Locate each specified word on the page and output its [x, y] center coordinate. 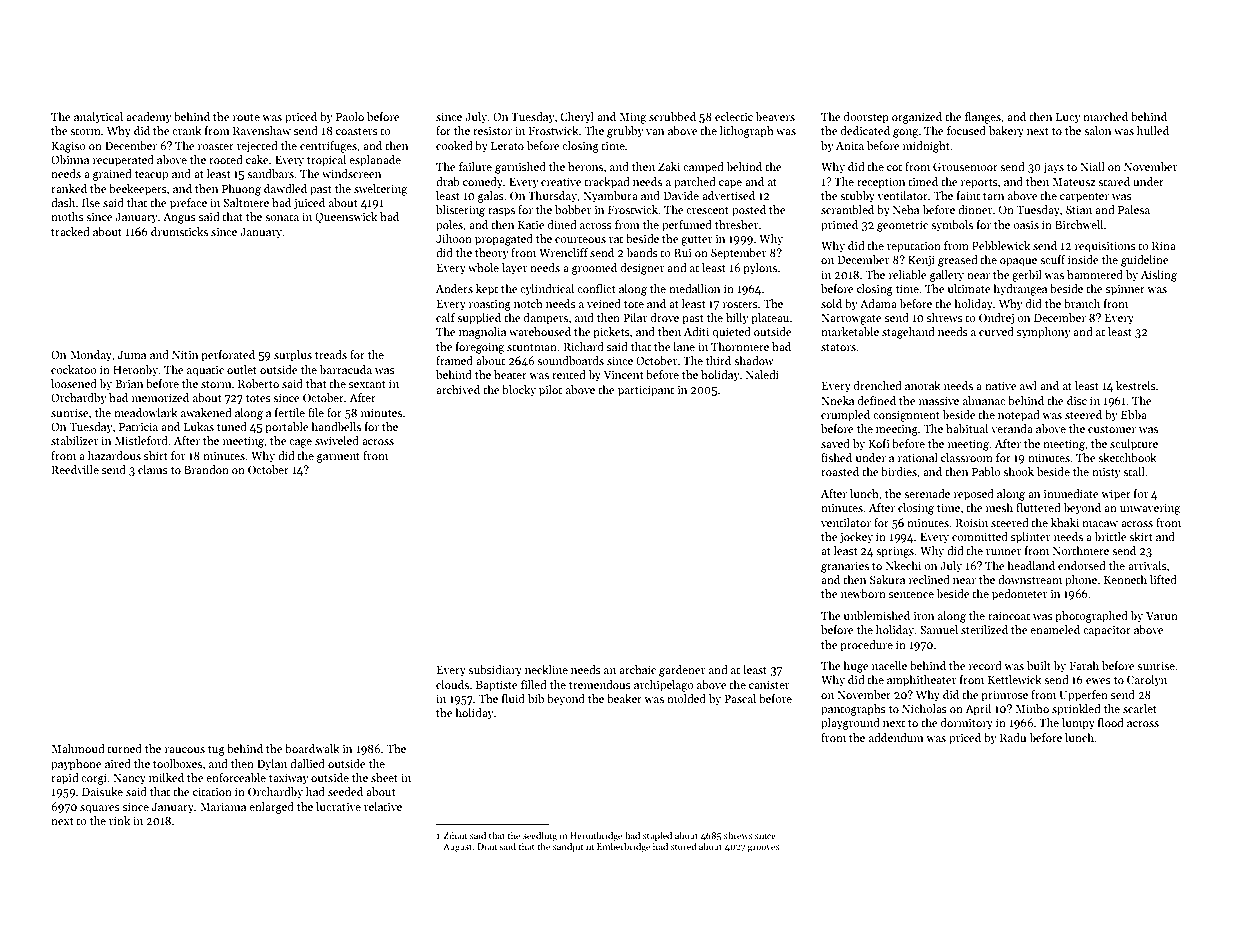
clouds [452, 684]
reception [881, 183]
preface [188, 204]
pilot [550, 391]
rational [918, 457]
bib [536, 698]
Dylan [272, 765]
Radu [1013, 737]
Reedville [75, 469]
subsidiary [495, 671]
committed [980, 536]
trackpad [607, 183]
